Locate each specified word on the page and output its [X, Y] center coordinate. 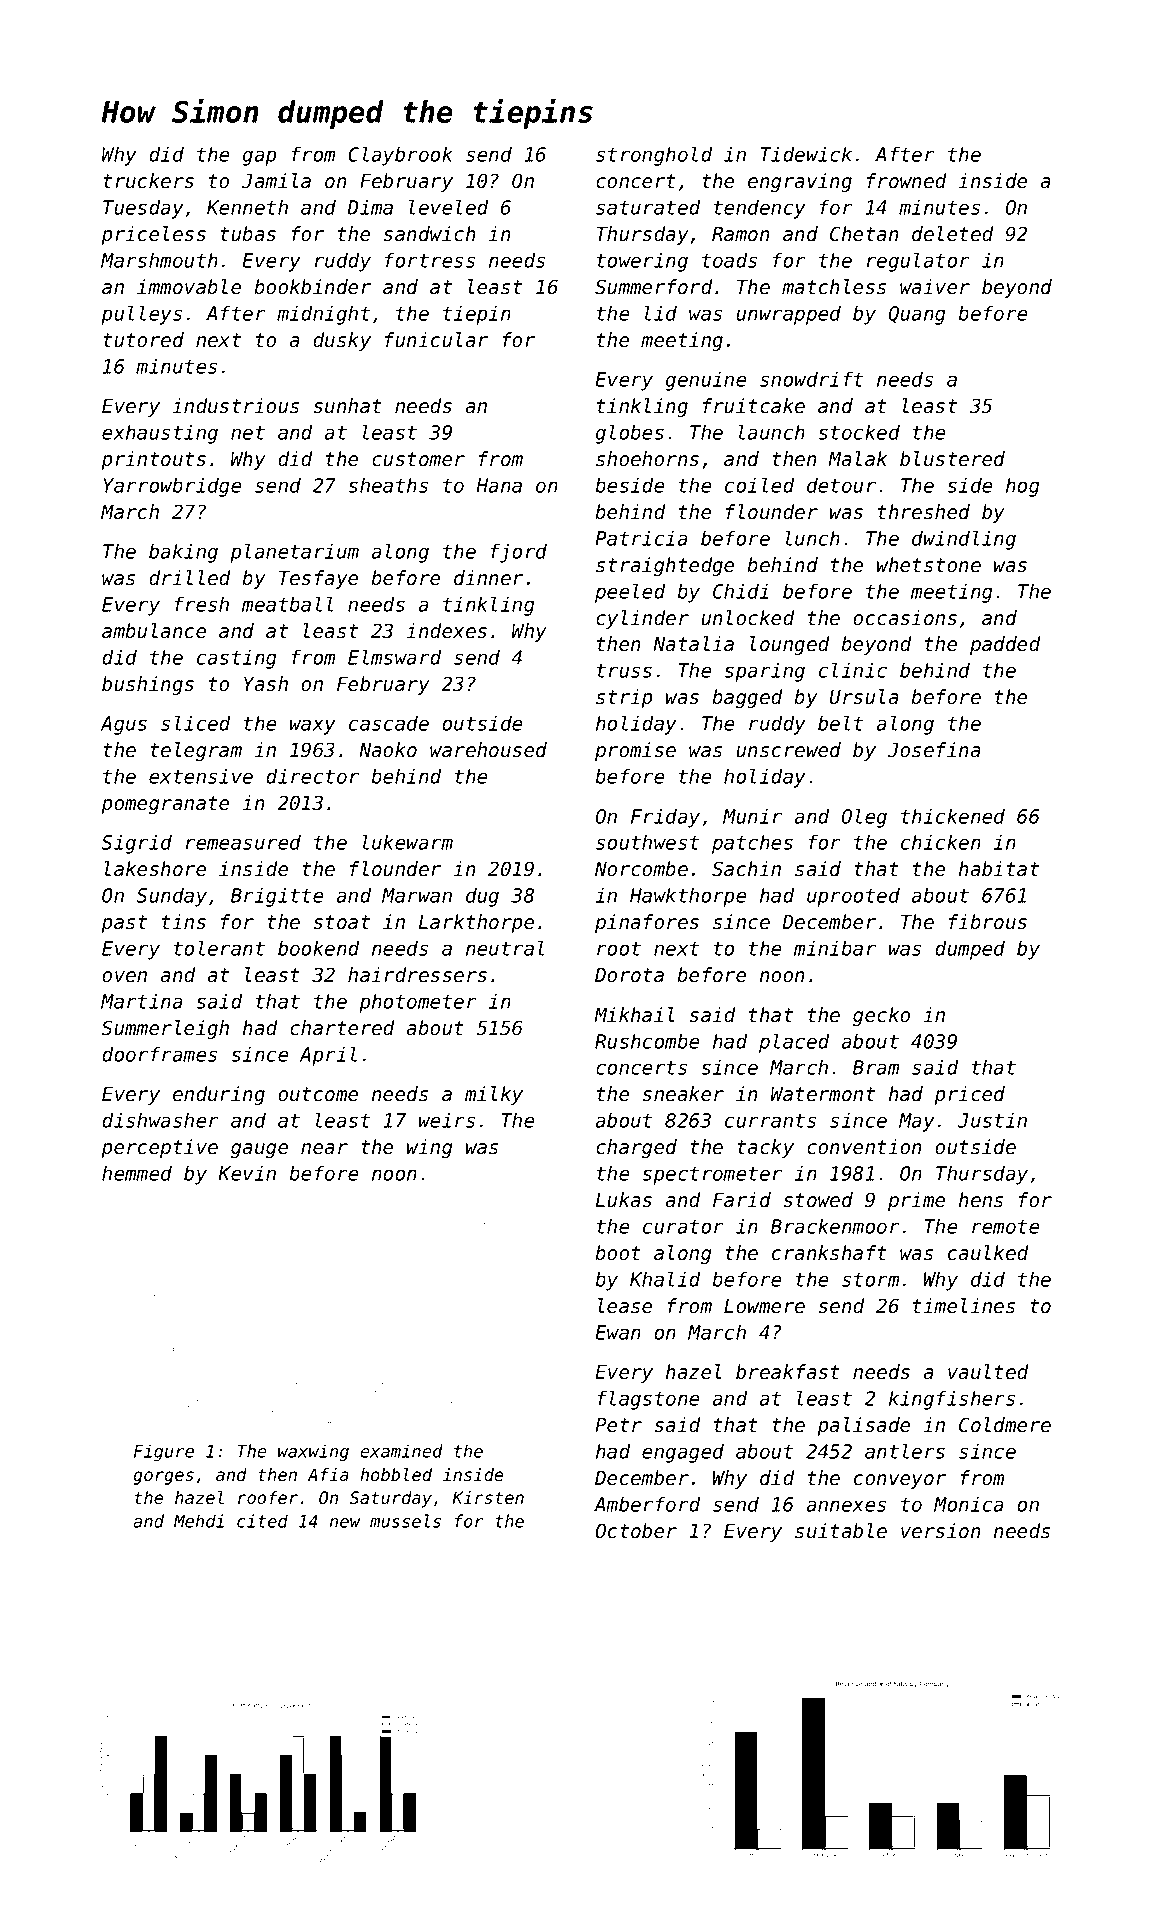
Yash [266, 684]
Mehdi [199, 1521]
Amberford [647, 1504]
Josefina [934, 750]
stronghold [654, 156]
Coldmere [1005, 1425]
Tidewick [806, 154]
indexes [446, 631]
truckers [148, 181]
